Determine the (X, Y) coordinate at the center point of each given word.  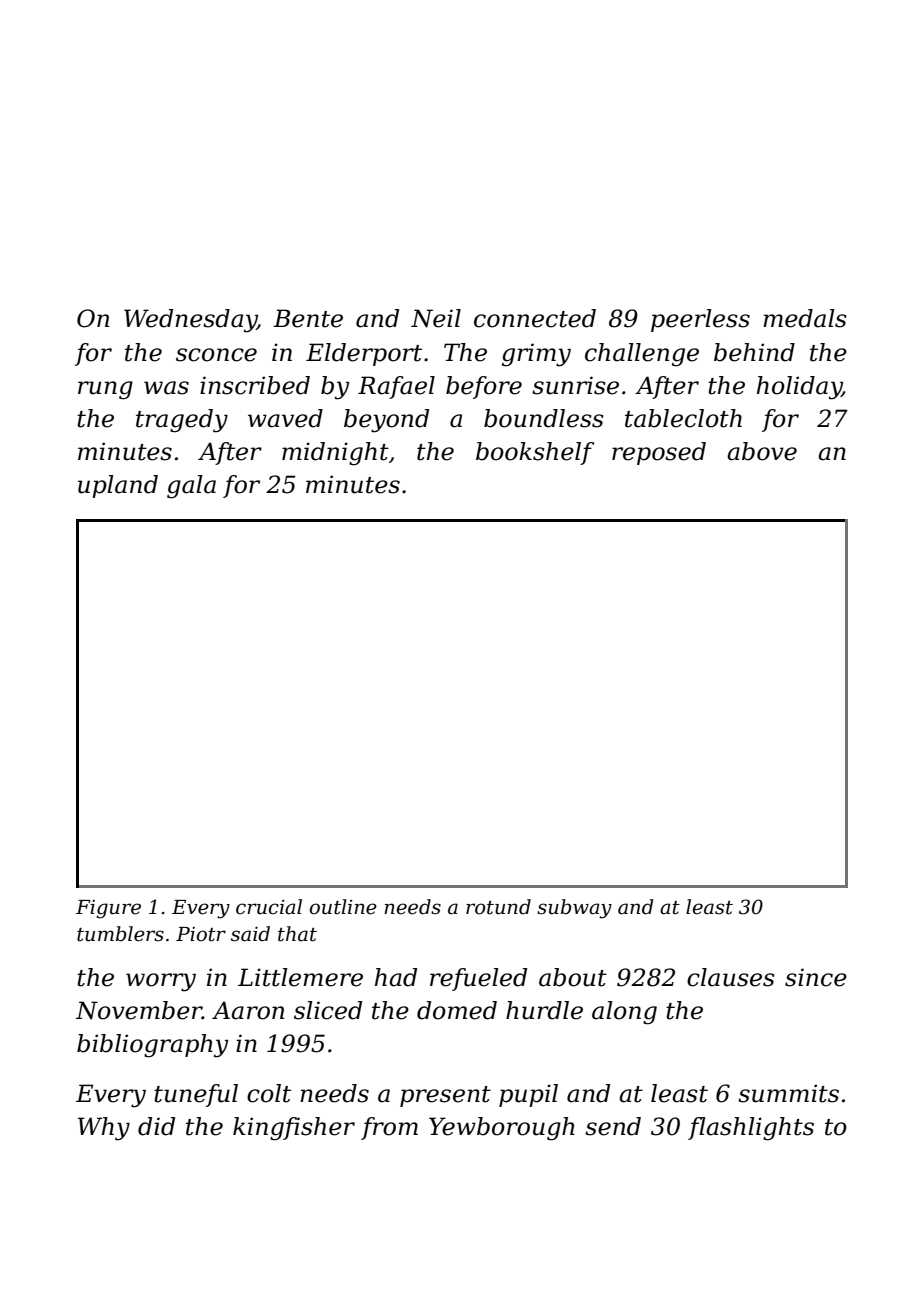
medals (805, 318)
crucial (269, 907)
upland (118, 486)
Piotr (201, 934)
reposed (659, 453)
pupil (528, 1095)
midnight (335, 454)
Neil (436, 318)
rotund (498, 907)
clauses (731, 977)
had (396, 977)
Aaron (248, 1010)
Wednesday (190, 321)
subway (574, 909)
